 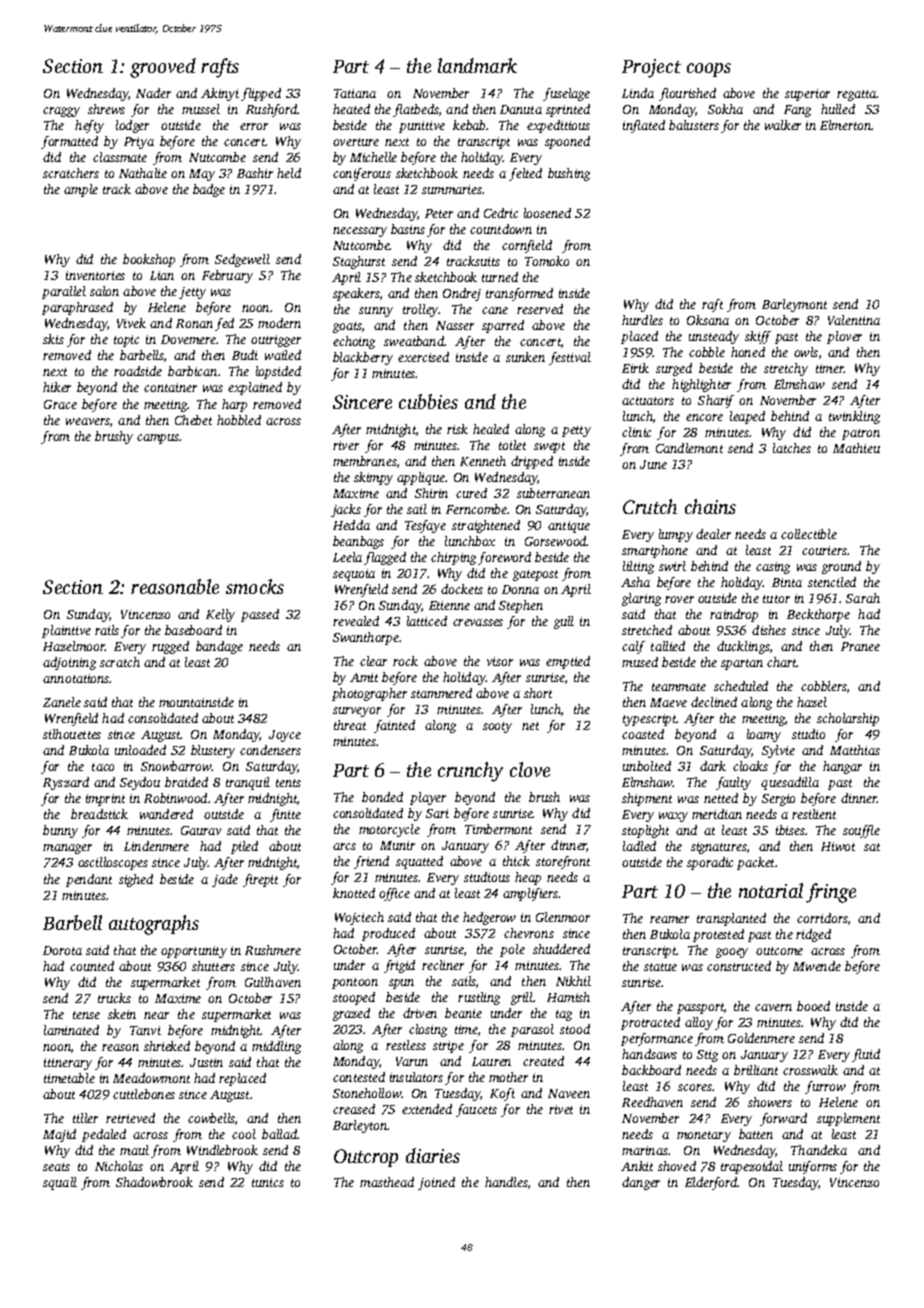 I want to click on storefront, so click(x=563, y=862).
